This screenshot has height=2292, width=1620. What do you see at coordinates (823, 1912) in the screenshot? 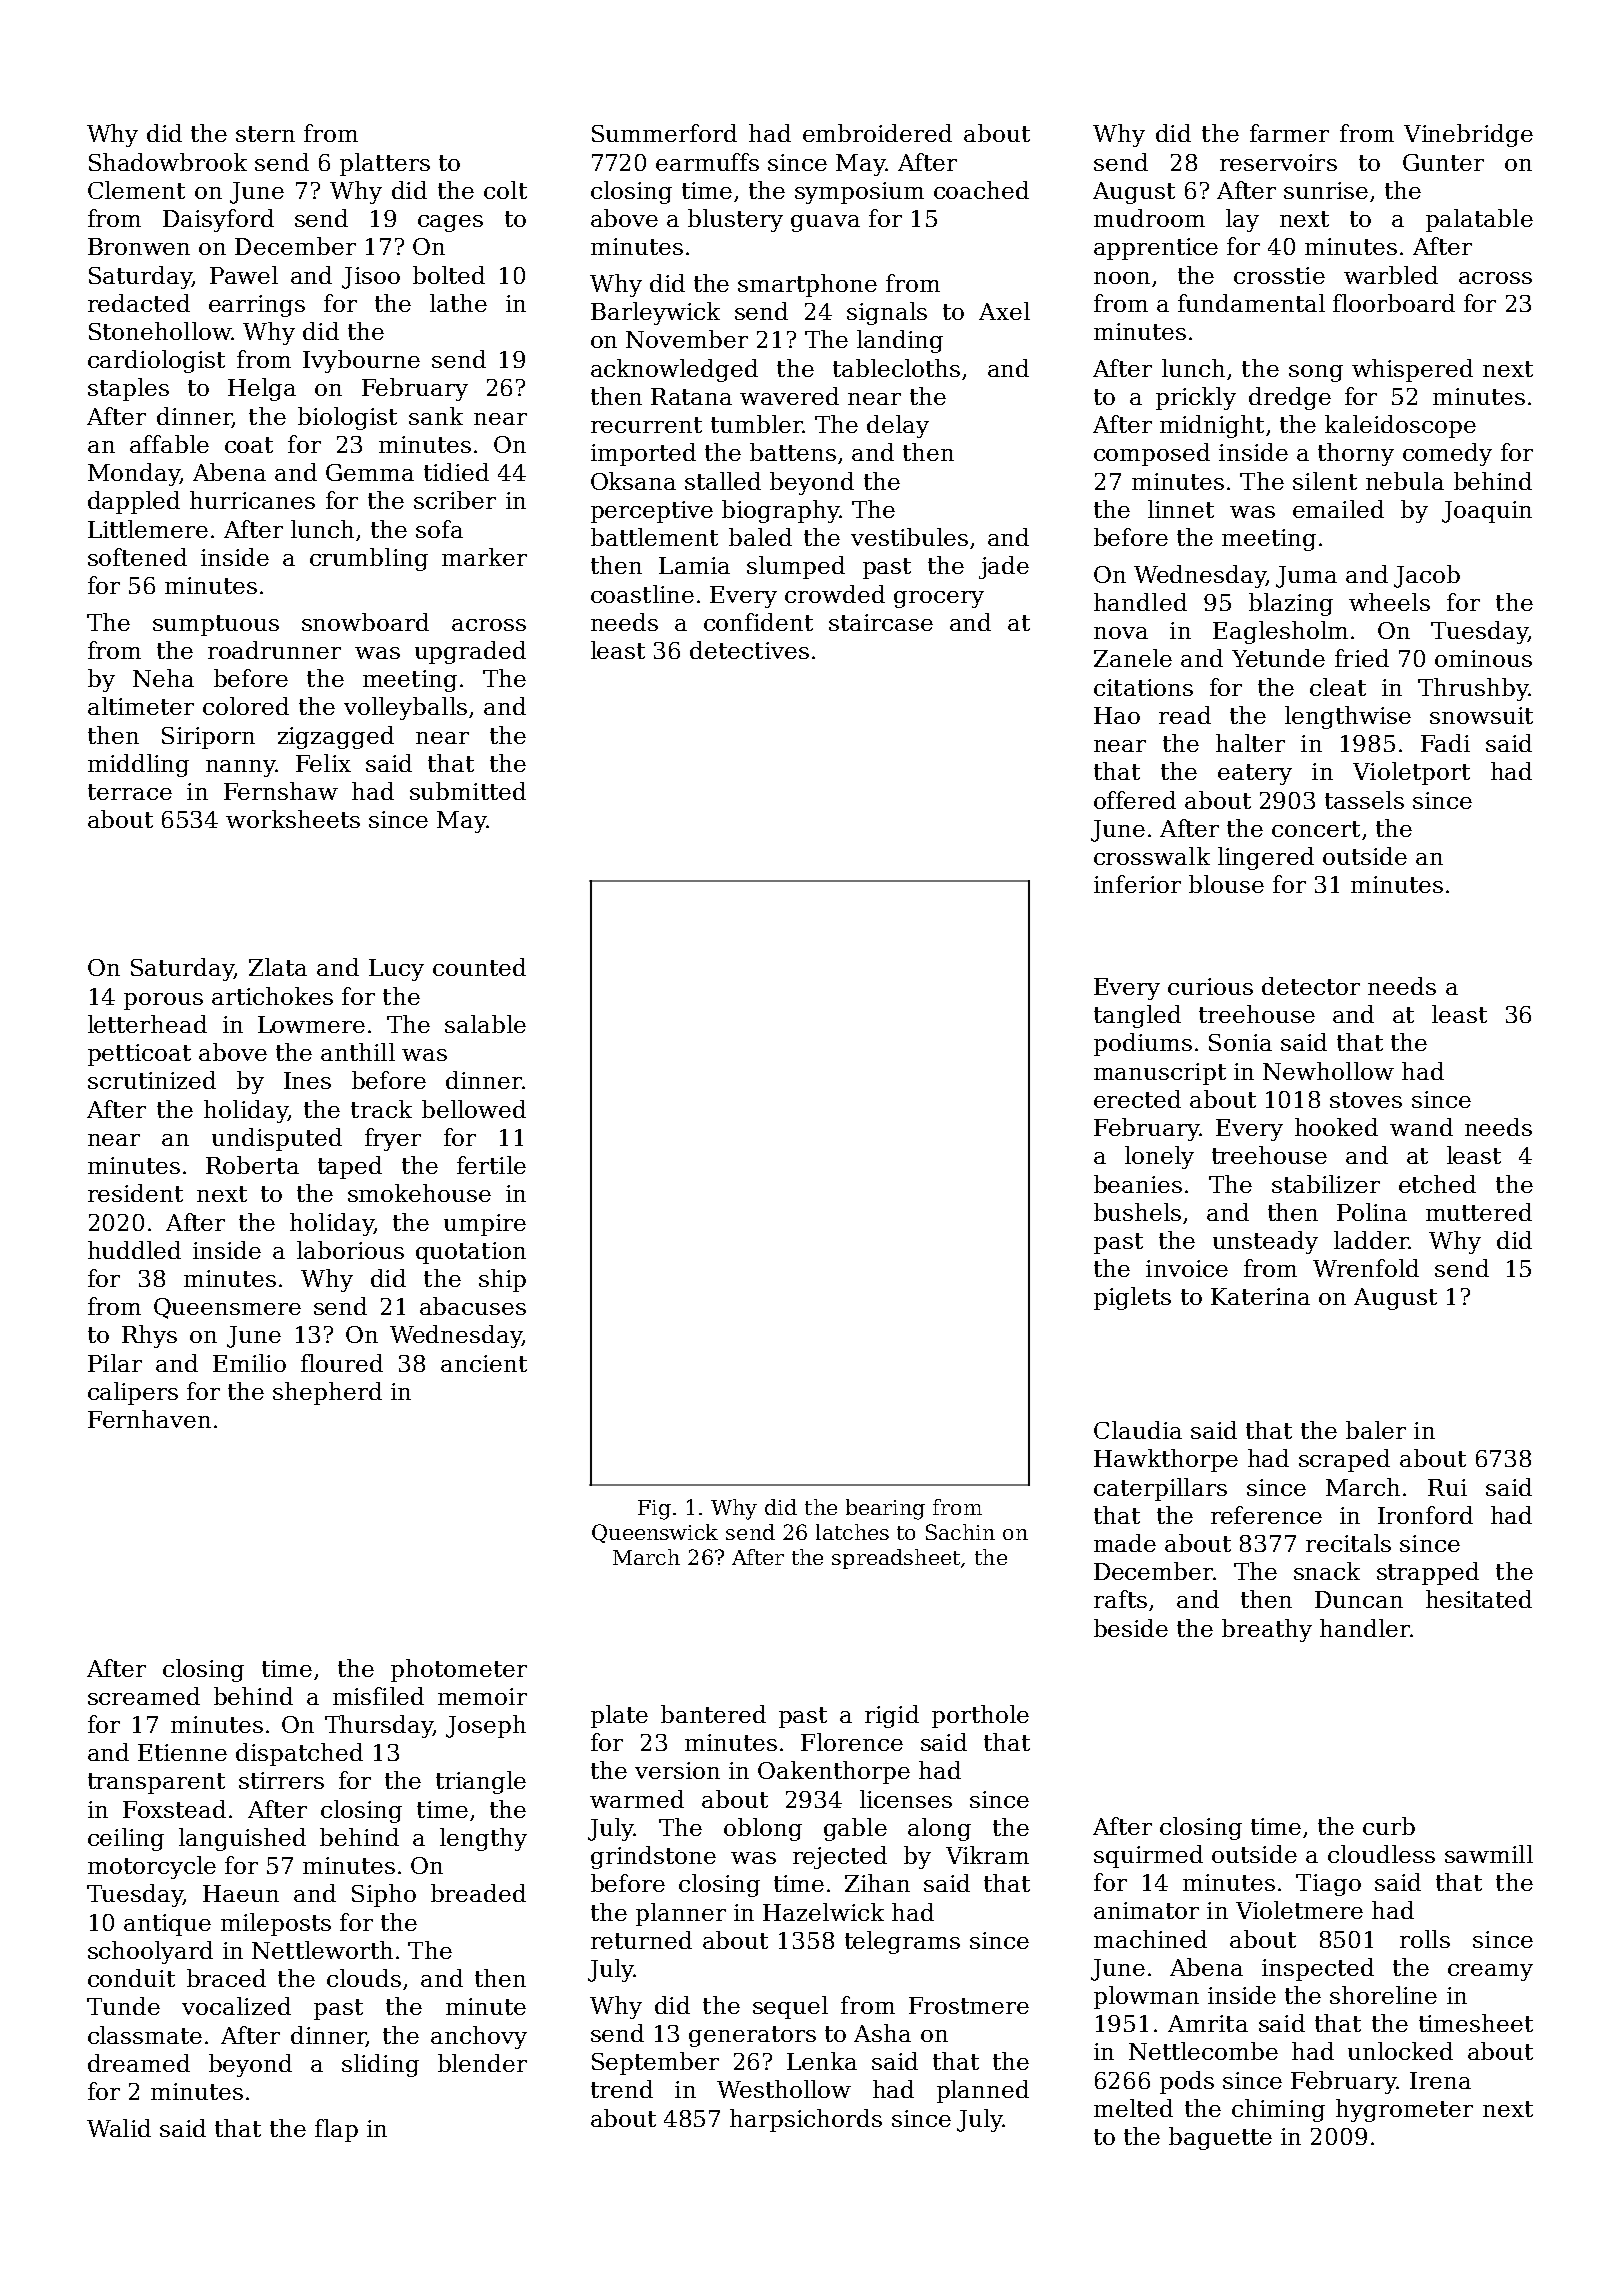
I see `Hazelwick` at bounding box center [823, 1912].
